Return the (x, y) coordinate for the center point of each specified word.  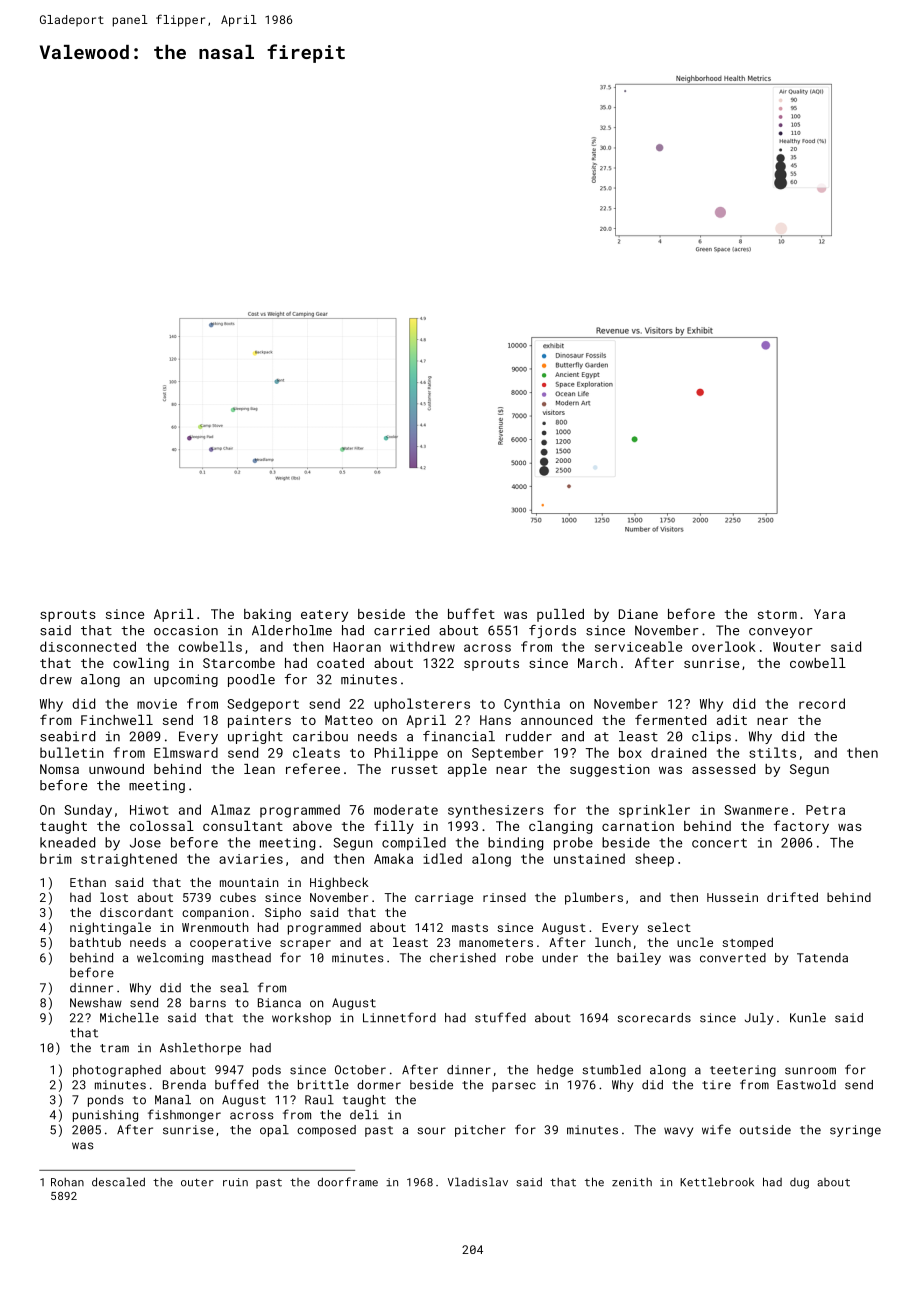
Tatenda (822, 958)
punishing (105, 1116)
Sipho (283, 913)
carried (401, 630)
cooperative (230, 944)
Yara (829, 614)
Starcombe (239, 663)
